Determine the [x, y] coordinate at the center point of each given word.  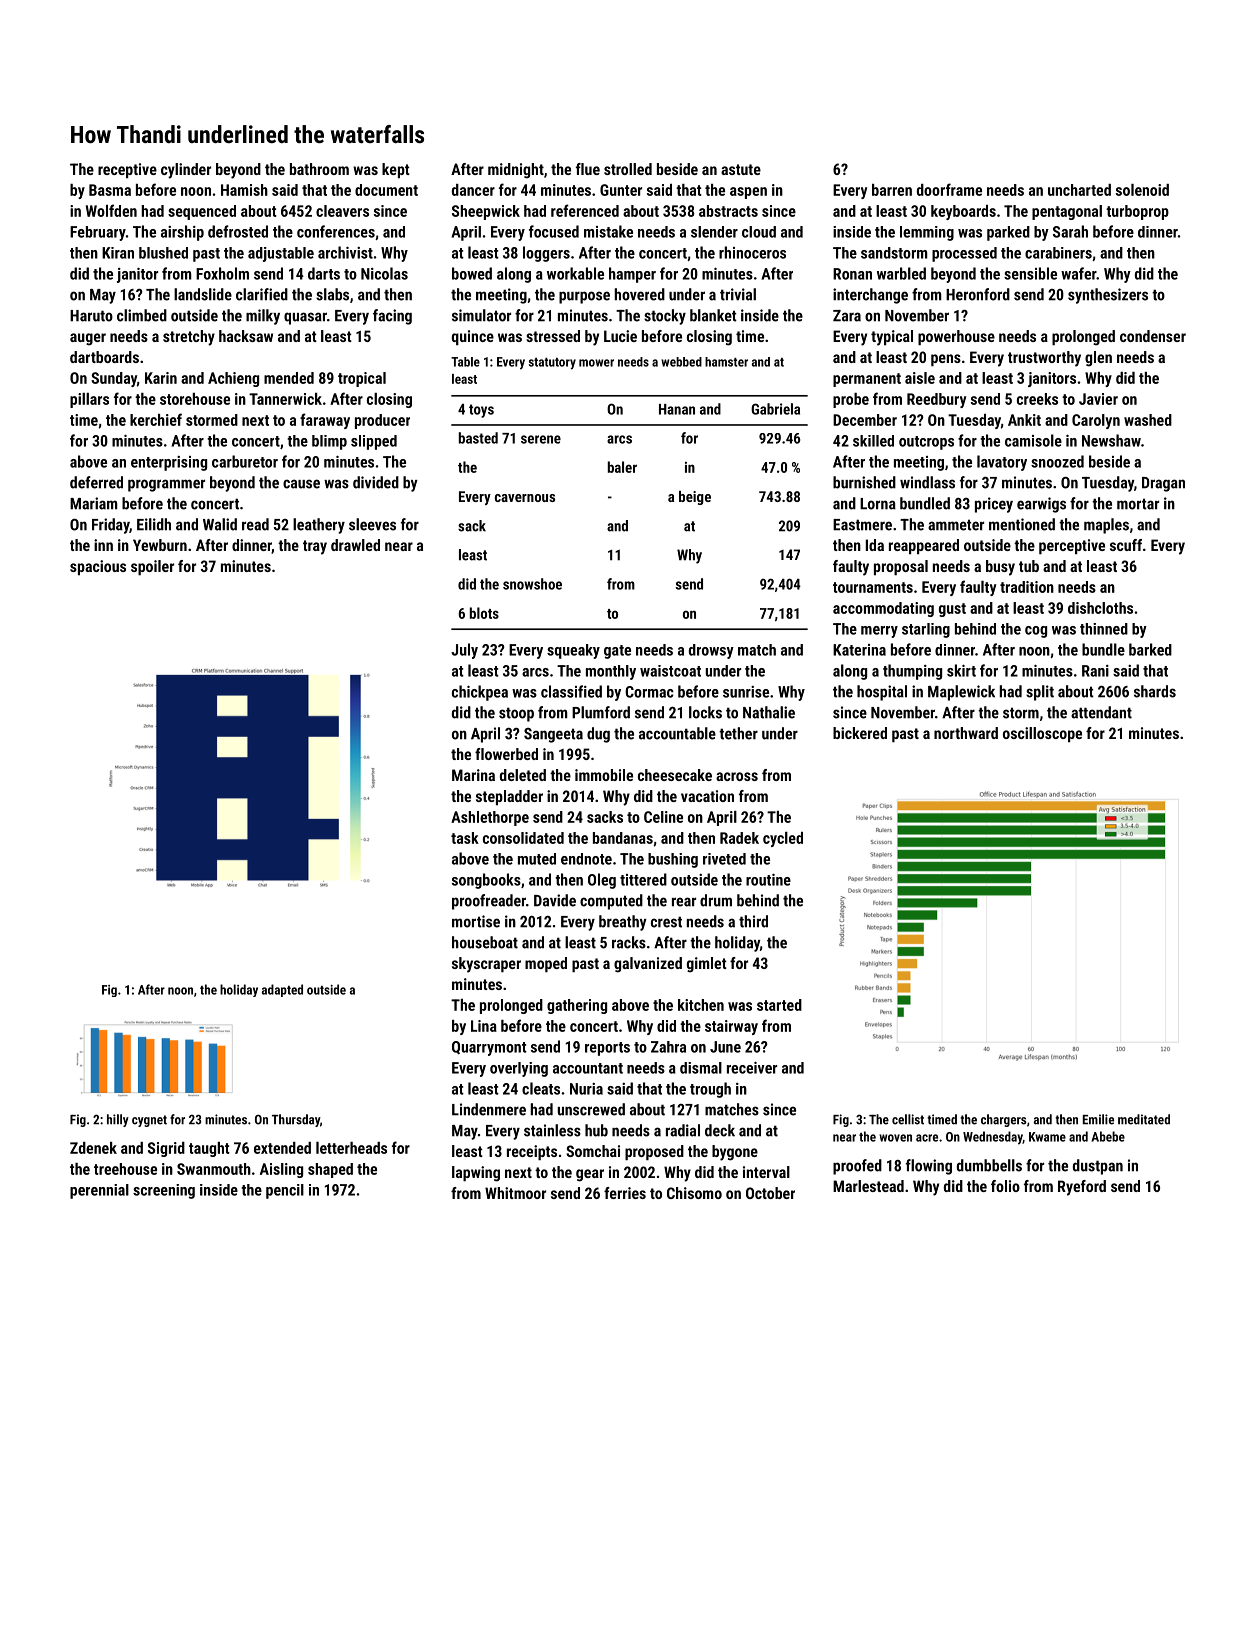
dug [598, 735]
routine [768, 879]
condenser [1153, 336]
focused [554, 231]
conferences [336, 231]
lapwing [476, 1174]
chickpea [480, 693]
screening [164, 1191]
